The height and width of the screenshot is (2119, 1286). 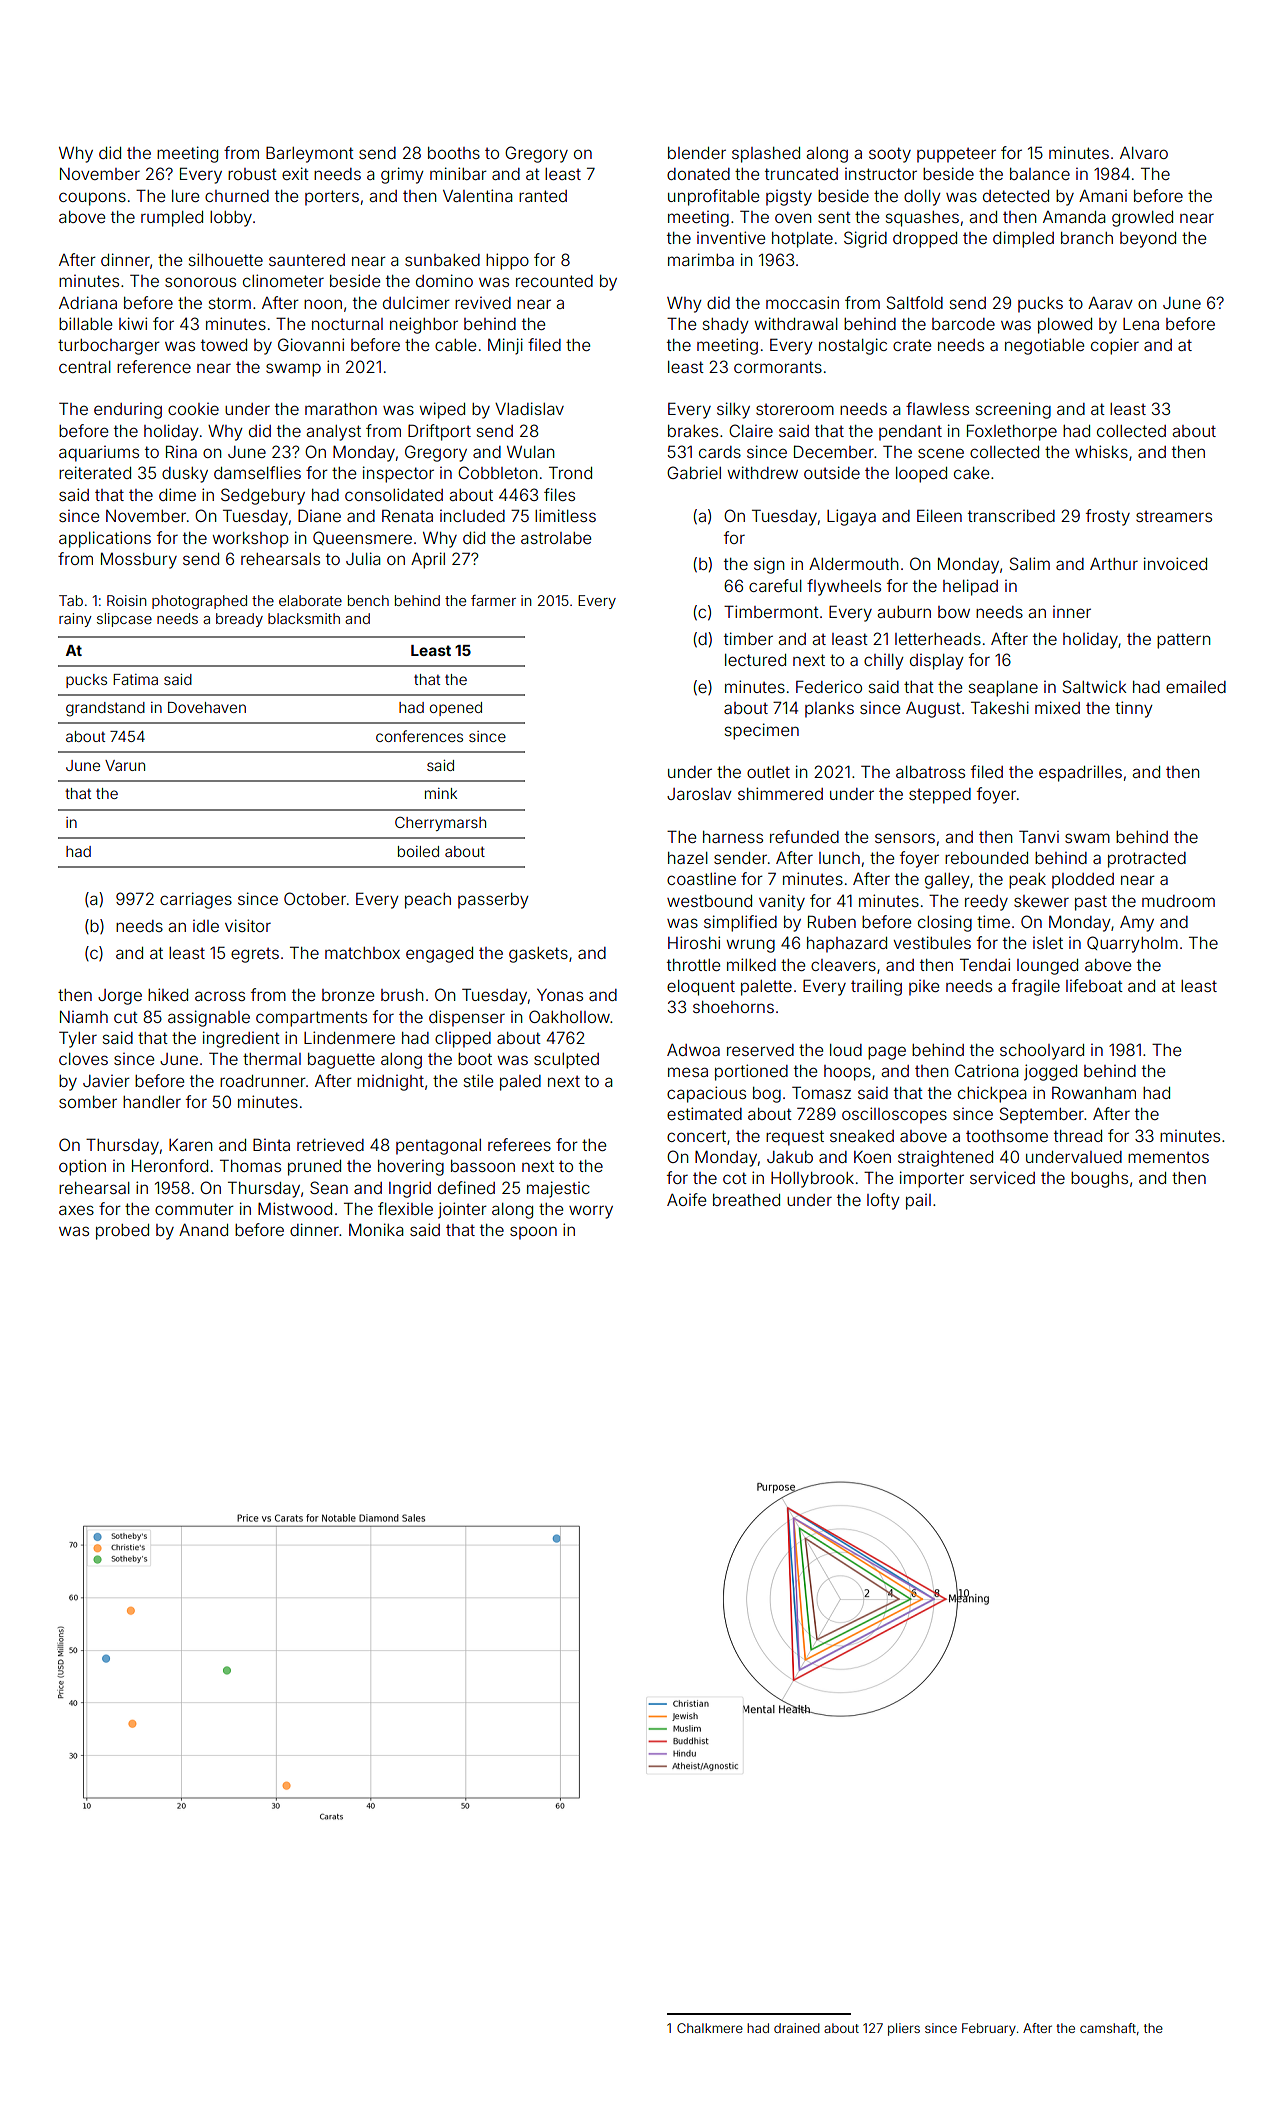 I want to click on Aoife, so click(x=686, y=1199).
